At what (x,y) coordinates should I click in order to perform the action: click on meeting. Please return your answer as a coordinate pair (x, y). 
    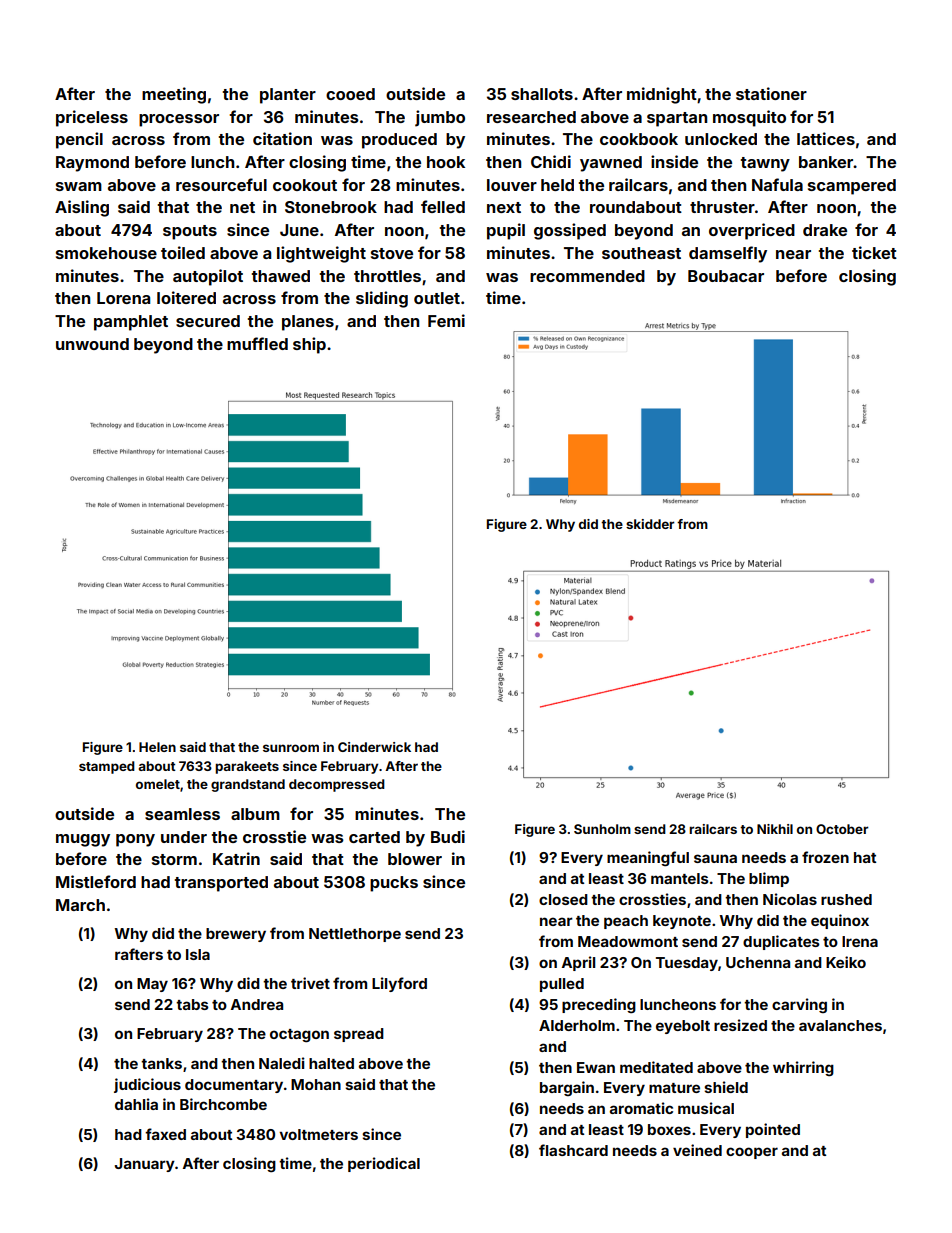
    Looking at the image, I should click on (174, 95).
